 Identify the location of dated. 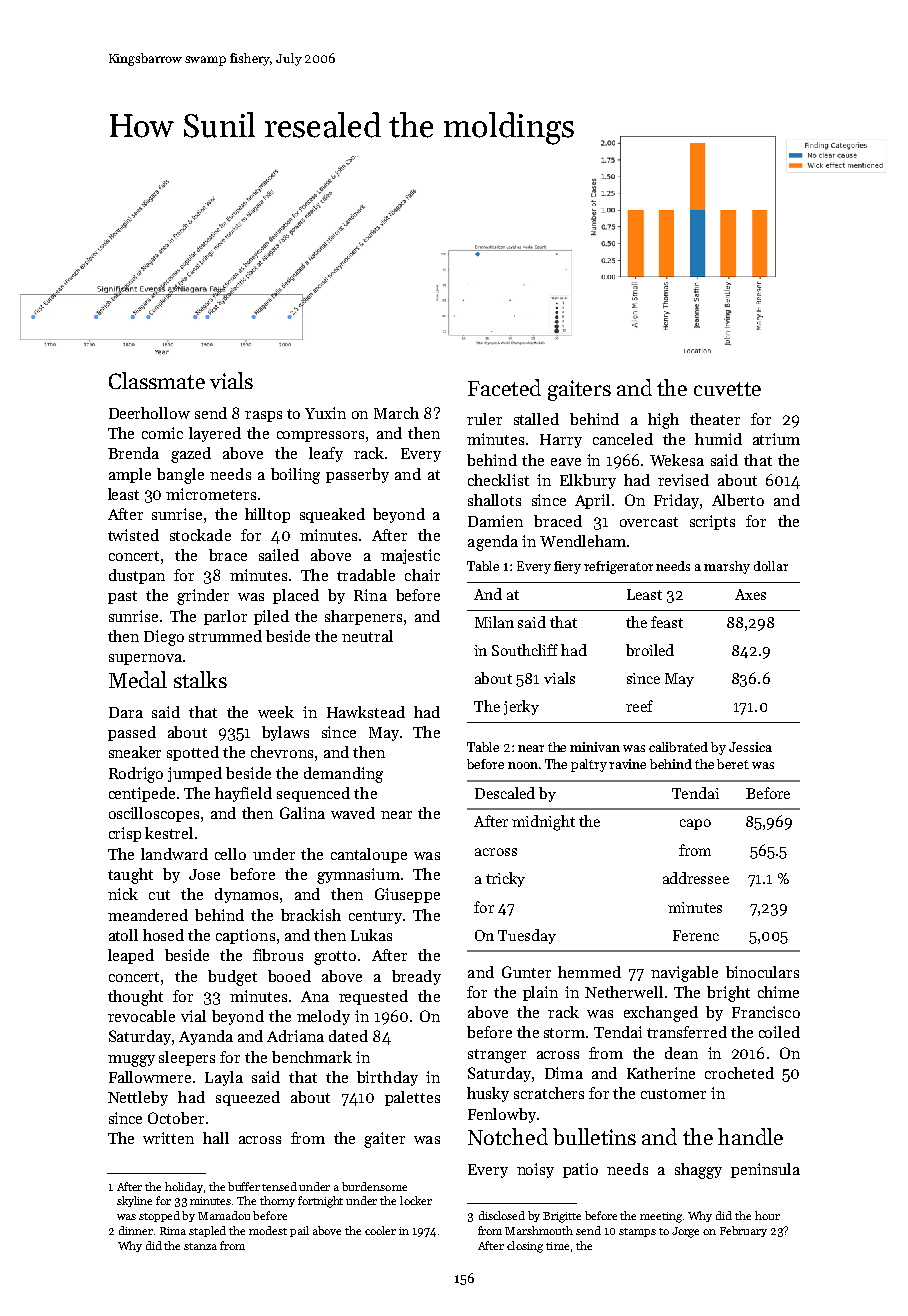
(348, 1036).
